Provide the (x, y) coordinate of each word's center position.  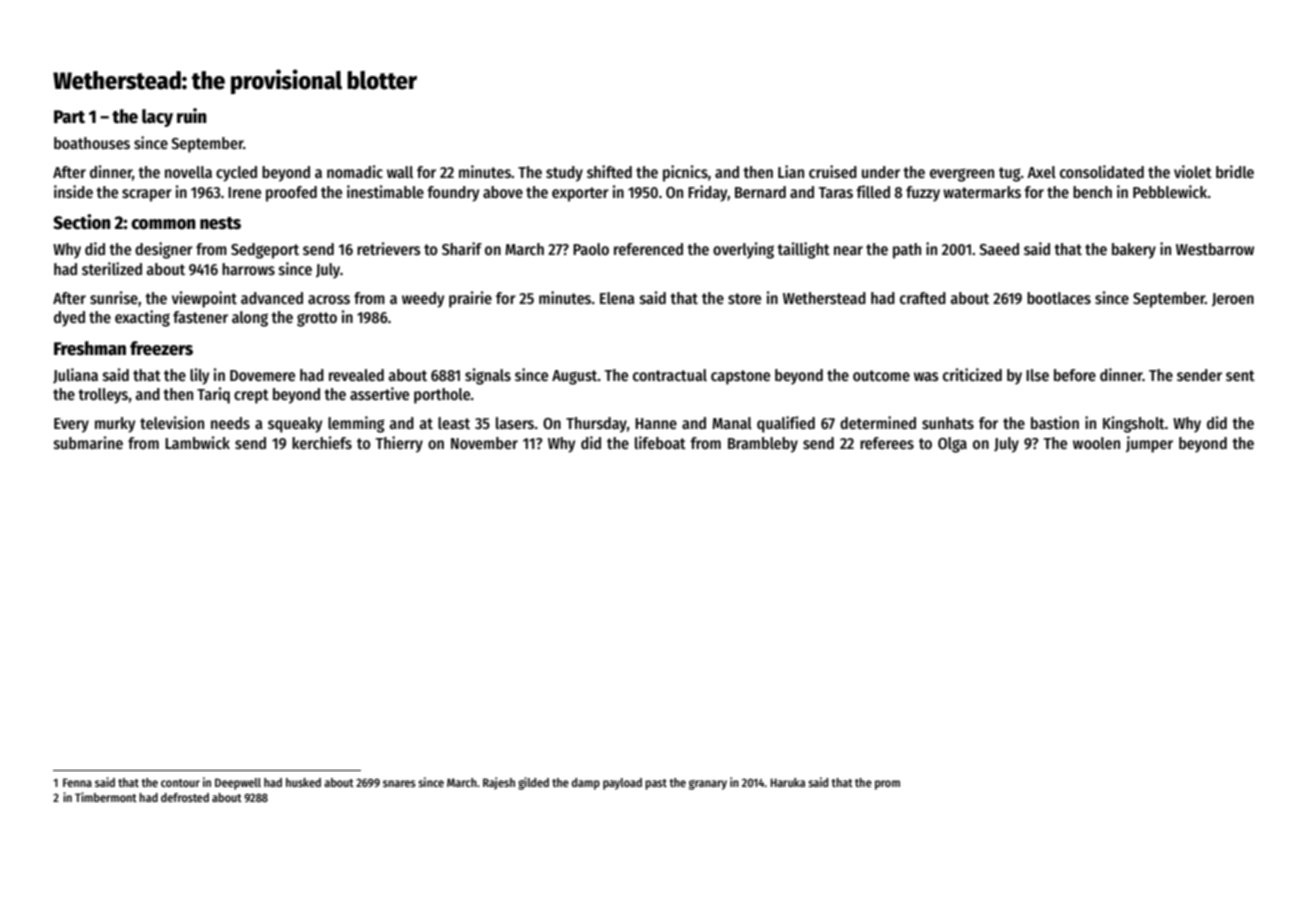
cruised (833, 171)
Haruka (787, 782)
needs (230, 423)
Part (69, 117)
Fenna (77, 782)
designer (164, 250)
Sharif (462, 248)
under (881, 172)
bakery (1134, 251)
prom (887, 785)
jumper (1149, 444)
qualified (786, 424)
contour (180, 783)
